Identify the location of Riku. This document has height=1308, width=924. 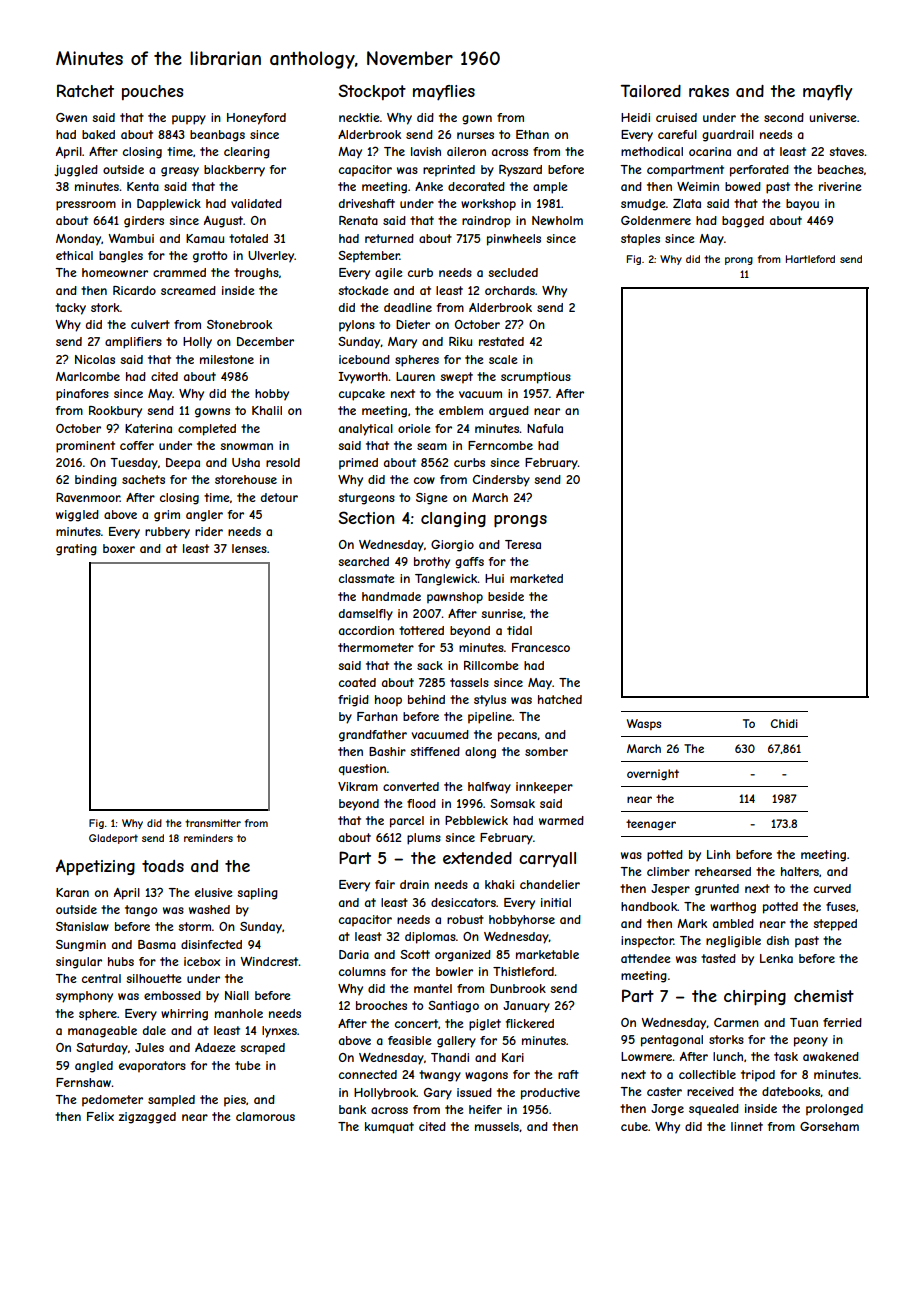
(460, 341).
